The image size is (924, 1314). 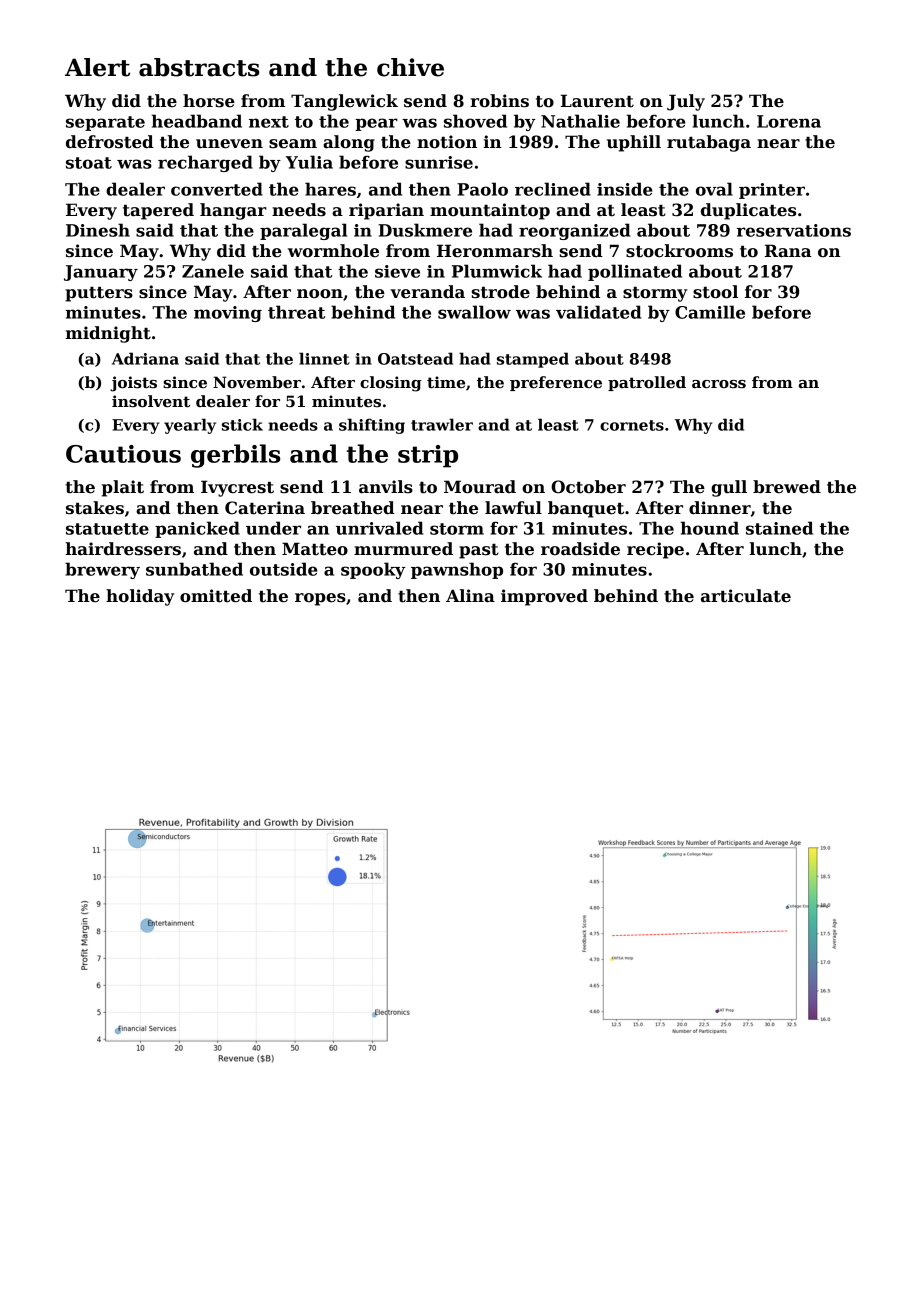 What do you see at coordinates (580, 549) in the screenshot?
I see `roadside` at bounding box center [580, 549].
